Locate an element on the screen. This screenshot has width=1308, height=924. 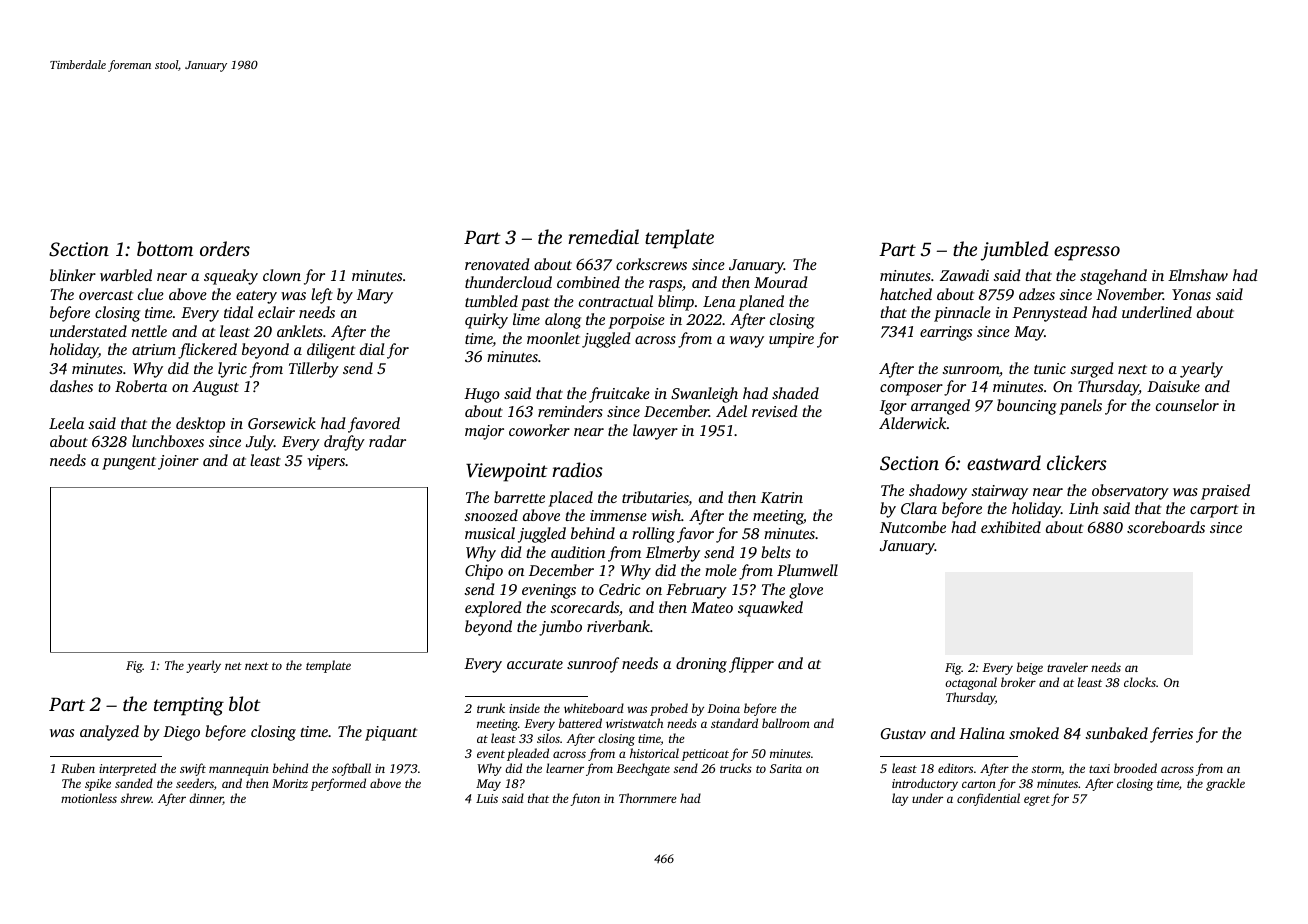
squawked is located at coordinates (770, 609).
